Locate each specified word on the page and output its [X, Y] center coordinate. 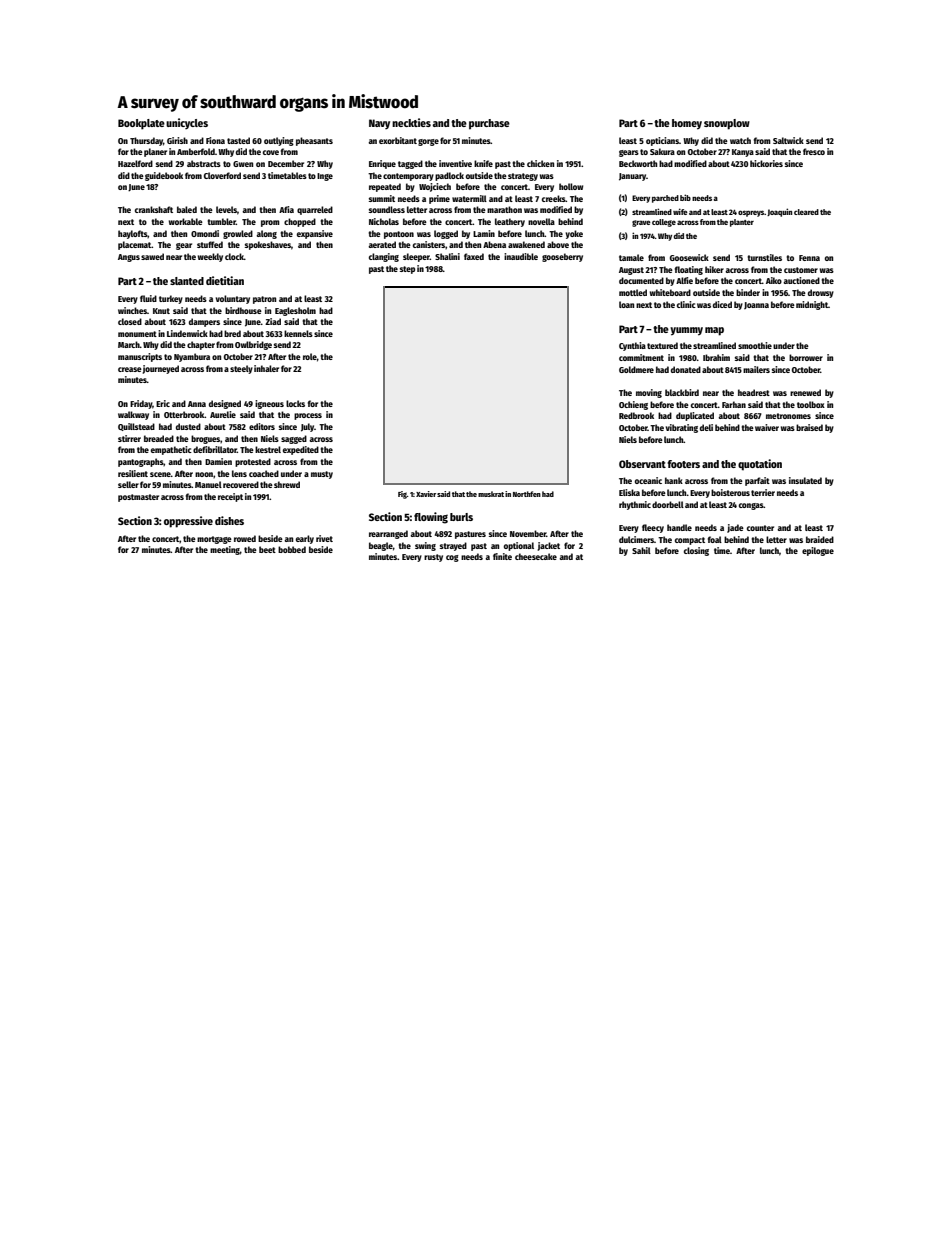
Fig [402, 495]
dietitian [225, 280]
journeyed [161, 369]
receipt [230, 497]
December [286, 163]
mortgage [214, 540]
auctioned [801, 280]
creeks [554, 198]
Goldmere [636, 369]
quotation [760, 465]
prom [270, 223]
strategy [523, 177]
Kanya [743, 153]
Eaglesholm [295, 311]
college [664, 223]
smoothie [755, 345]
